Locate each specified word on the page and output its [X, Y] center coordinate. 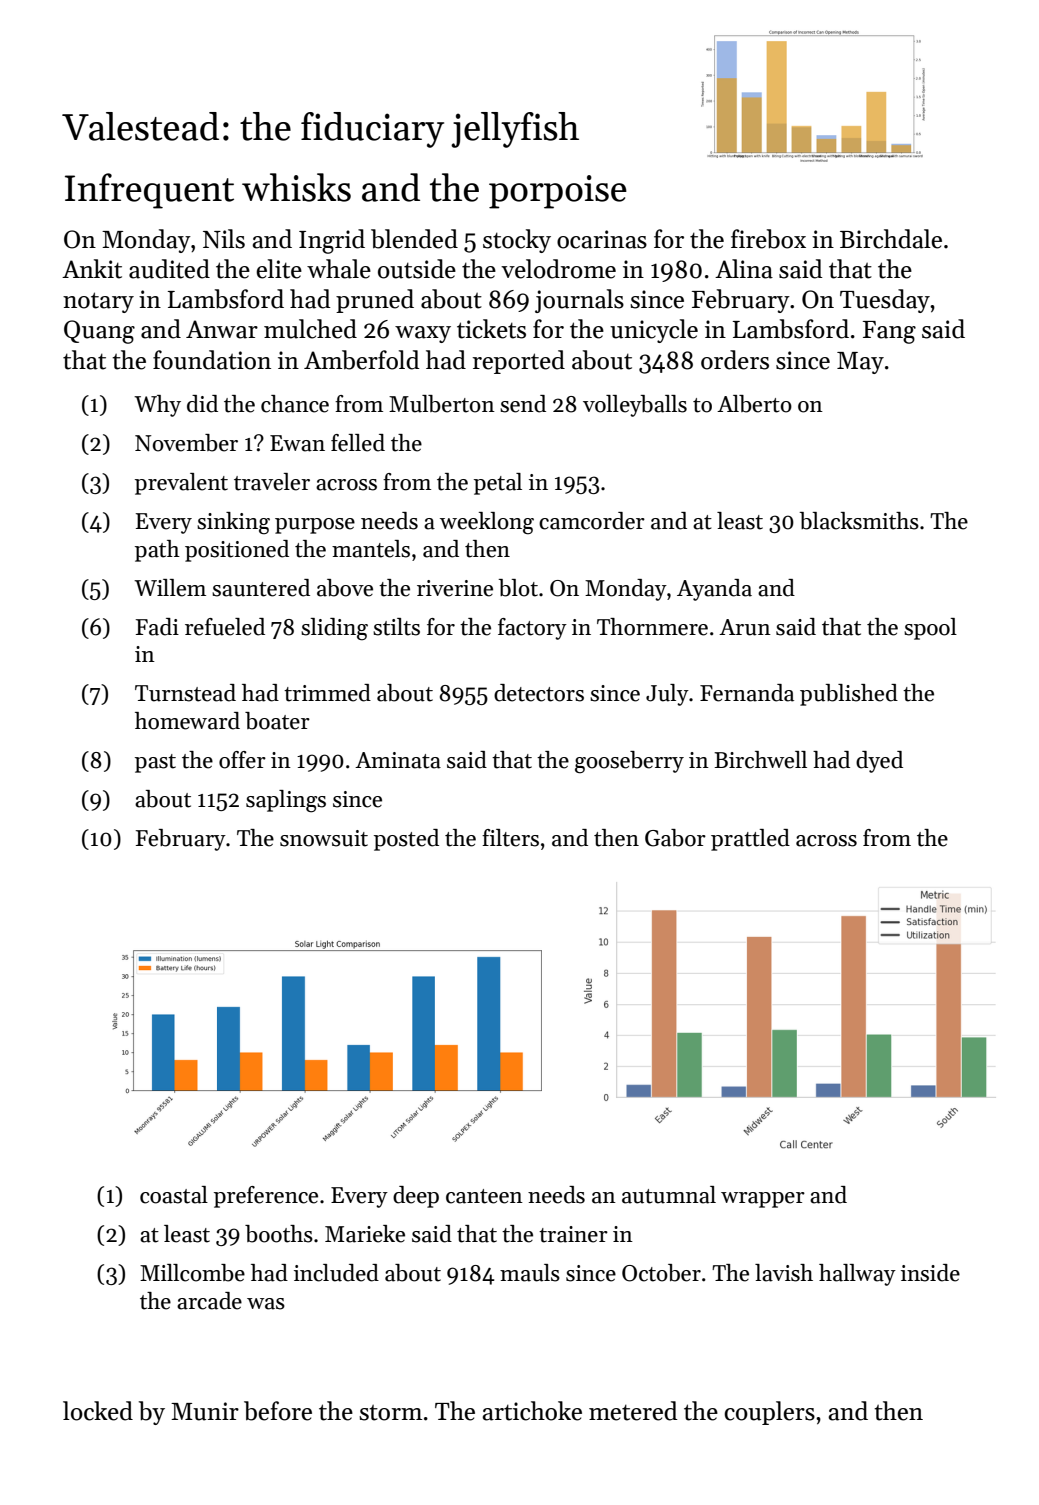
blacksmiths [859, 521]
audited [169, 269]
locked [98, 1411]
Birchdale [891, 239]
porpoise [558, 192]
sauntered [261, 588]
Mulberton [442, 404]
